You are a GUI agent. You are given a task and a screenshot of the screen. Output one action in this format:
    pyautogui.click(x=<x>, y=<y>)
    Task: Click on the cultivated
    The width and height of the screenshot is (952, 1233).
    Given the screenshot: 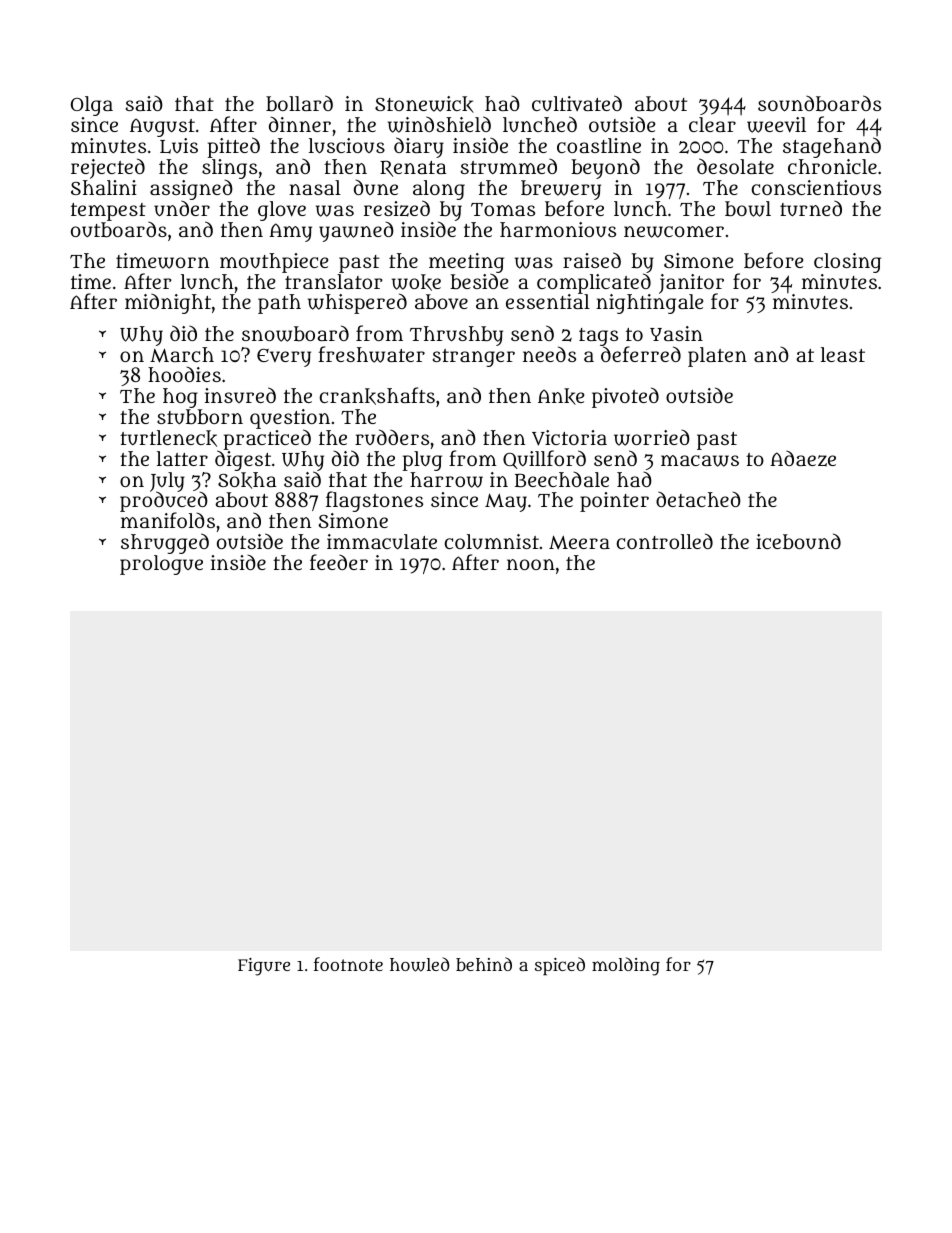 What is the action you would take?
    pyautogui.click(x=577, y=103)
